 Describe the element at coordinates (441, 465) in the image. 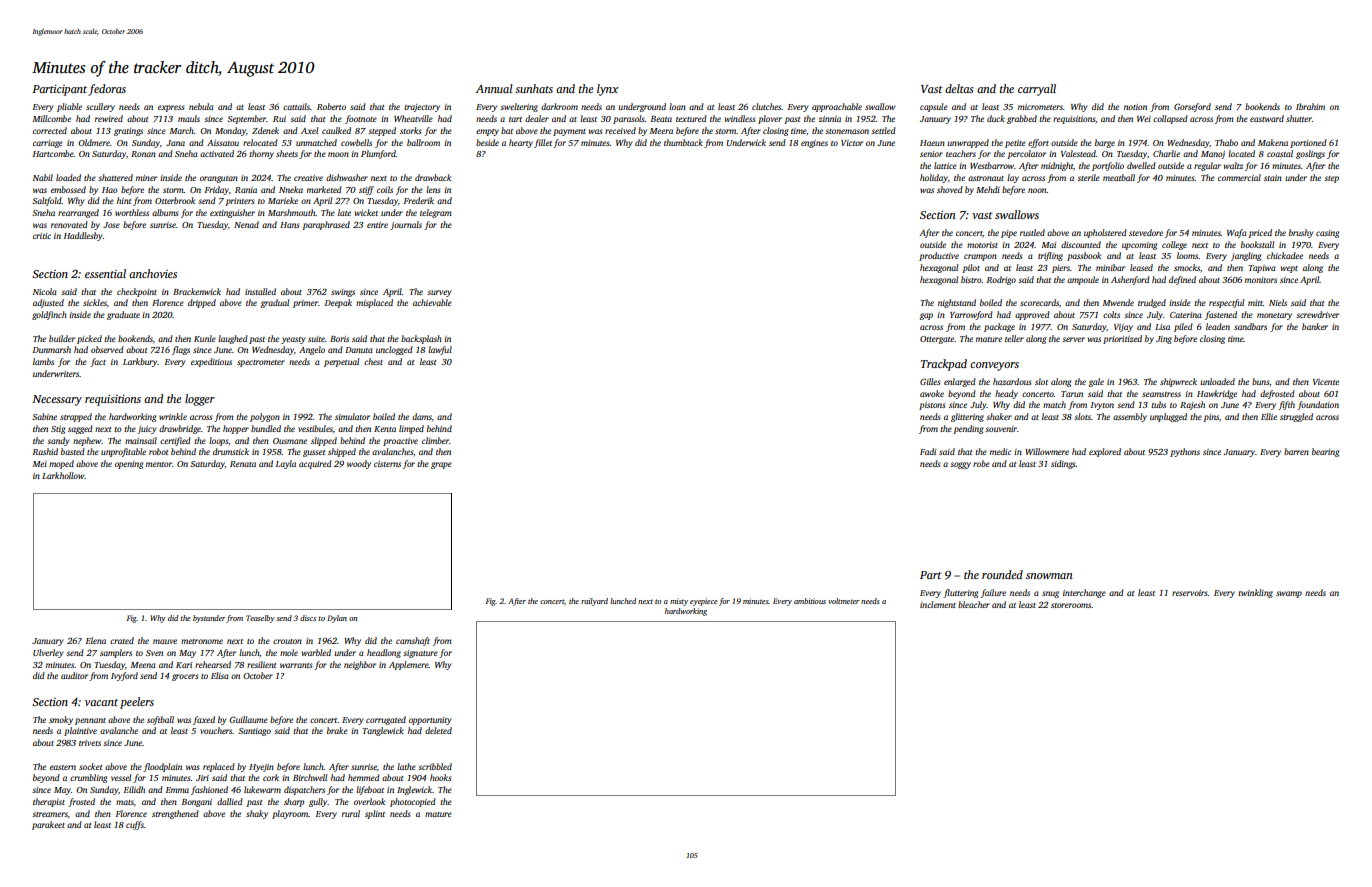

I see `grape` at that location.
